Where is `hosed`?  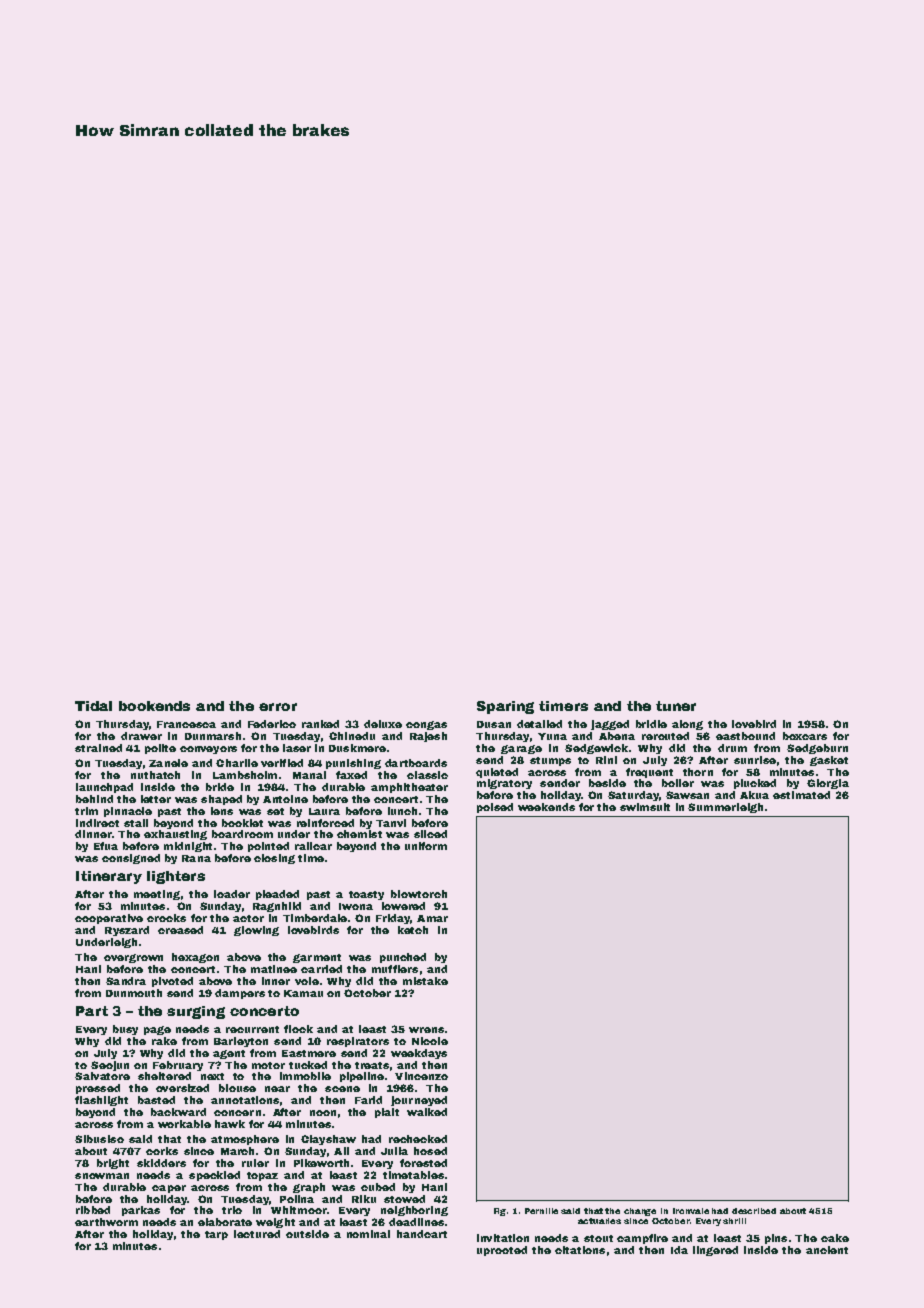
hosed is located at coordinates (430, 1151).
